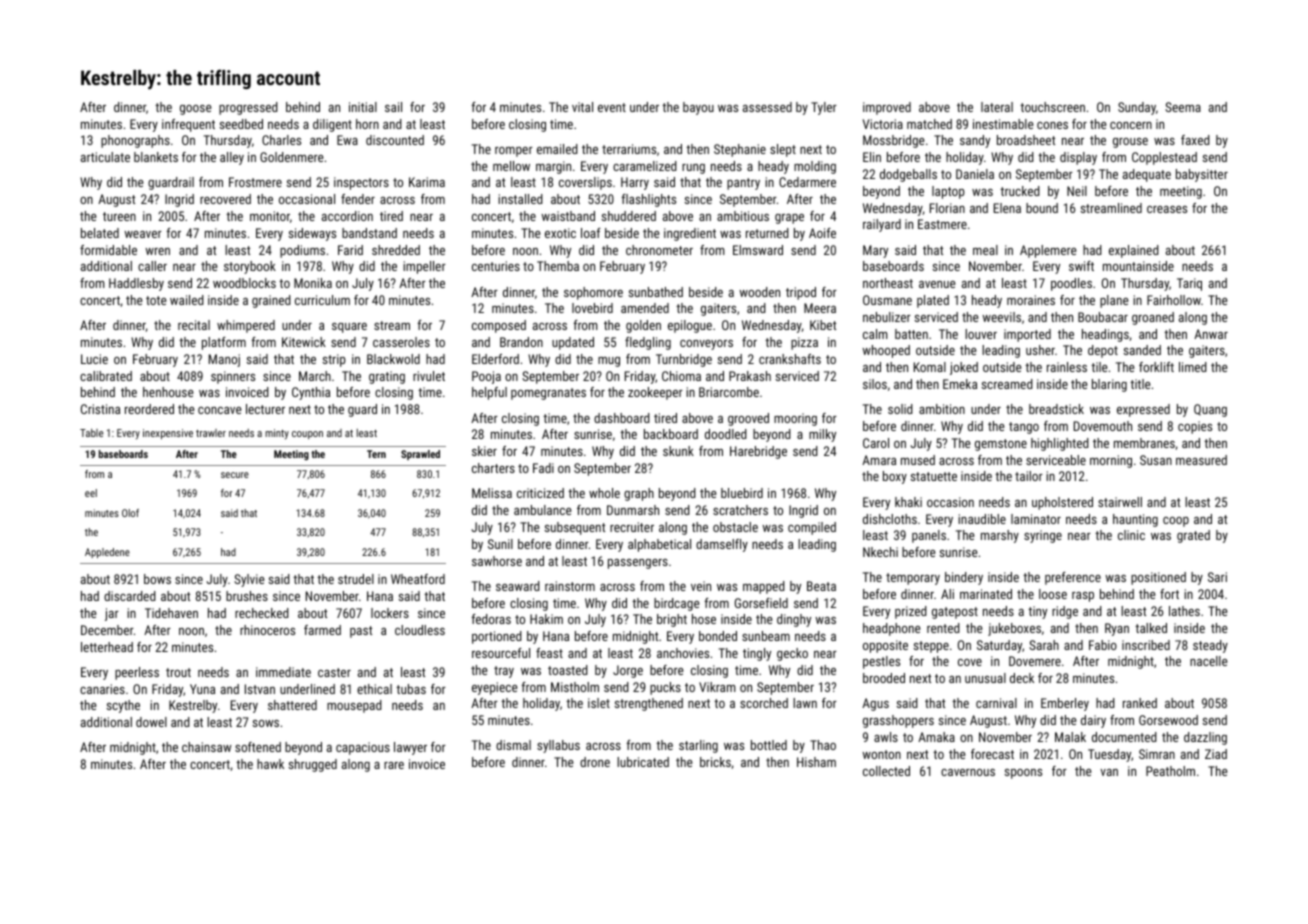 The image size is (1308, 924). I want to click on articulate, so click(105, 157).
